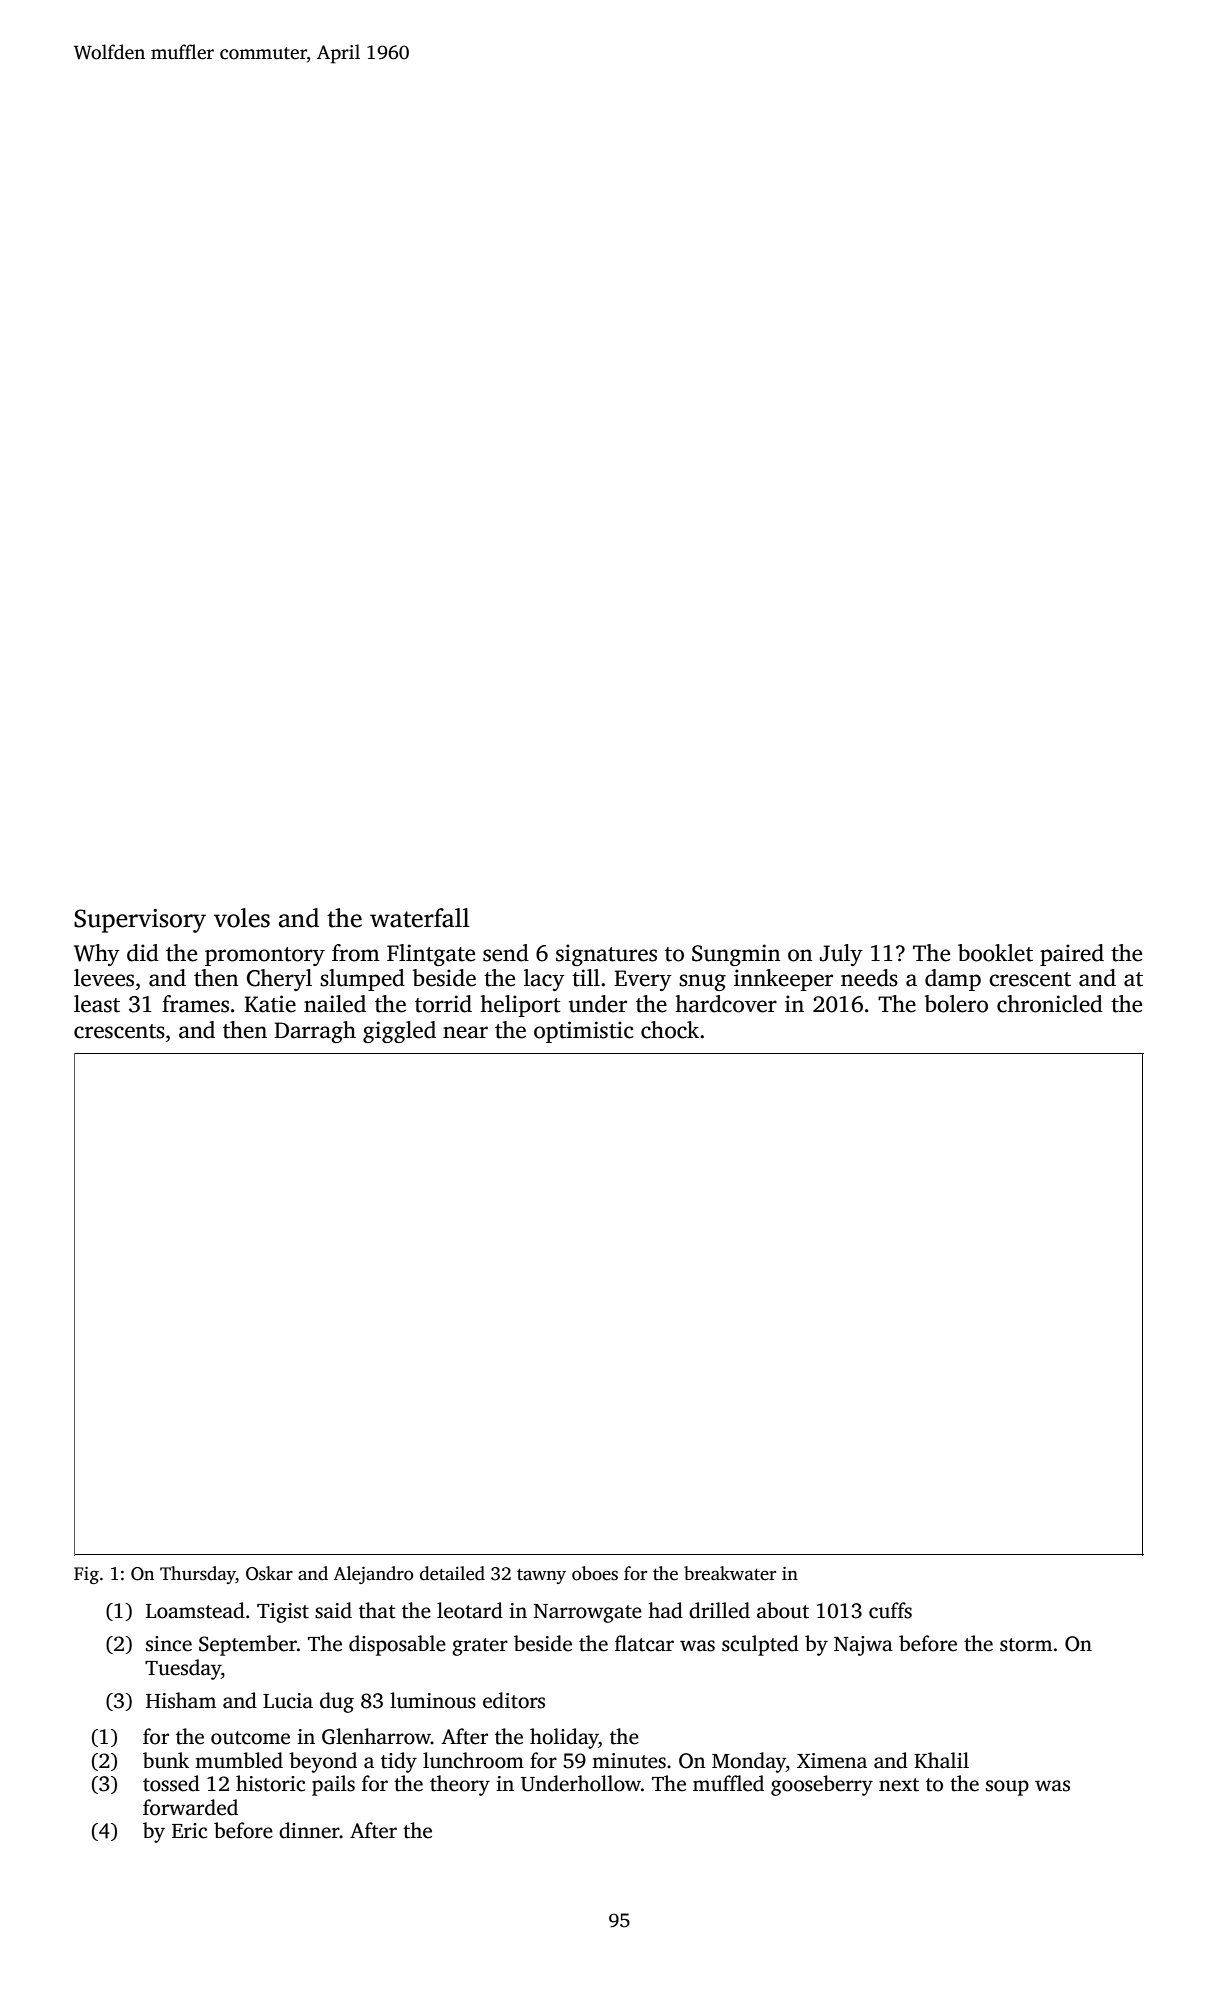  What do you see at coordinates (1072, 955) in the screenshot?
I see `paired` at bounding box center [1072, 955].
